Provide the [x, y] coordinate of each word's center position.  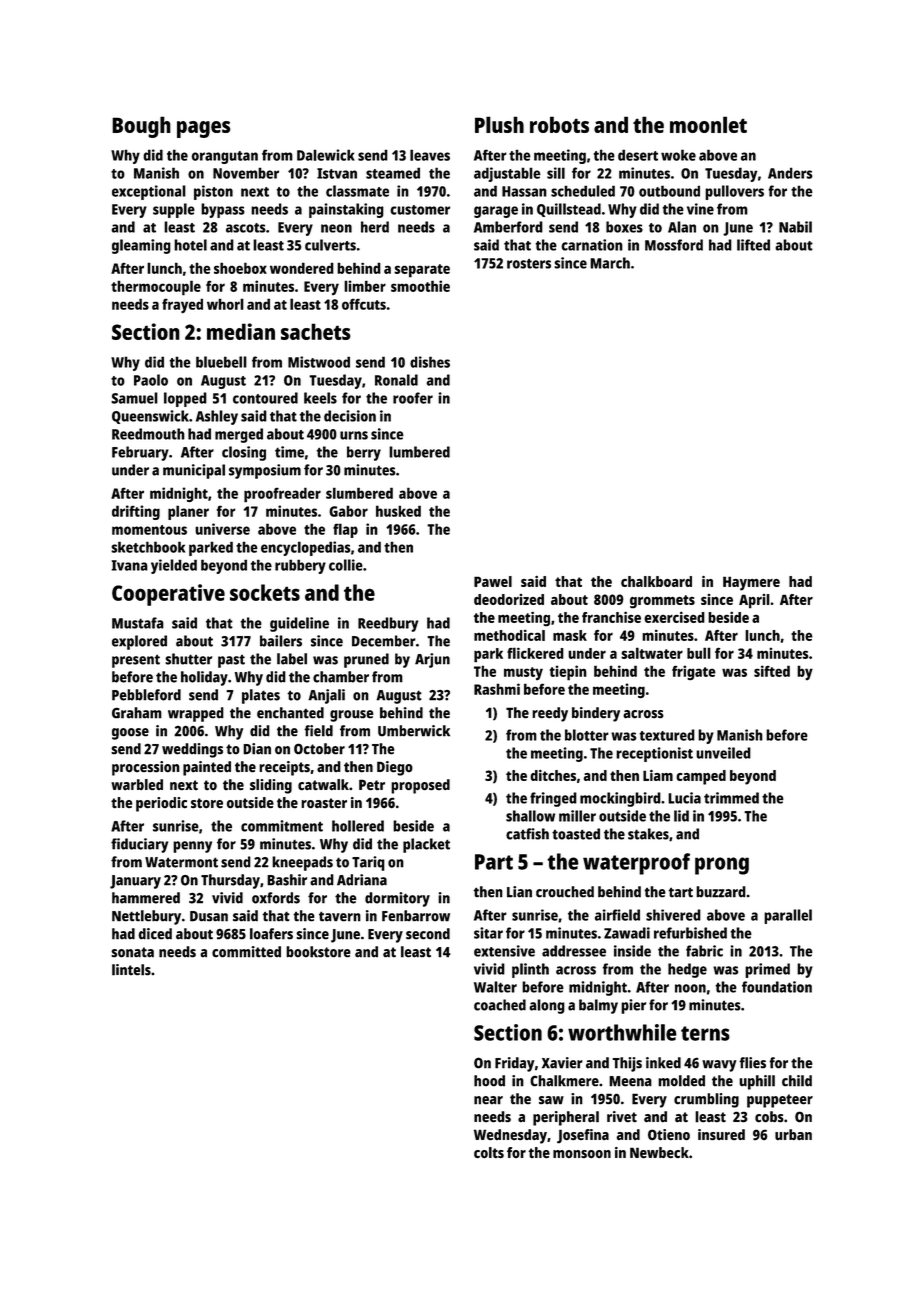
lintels [131, 970]
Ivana [130, 565]
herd [375, 227]
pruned [366, 660]
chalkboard [656, 581]
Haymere [751, 583]
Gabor [348, 511]
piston [213, 192]
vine [700, 209]
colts [489, 1153]
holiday [204, 678]
